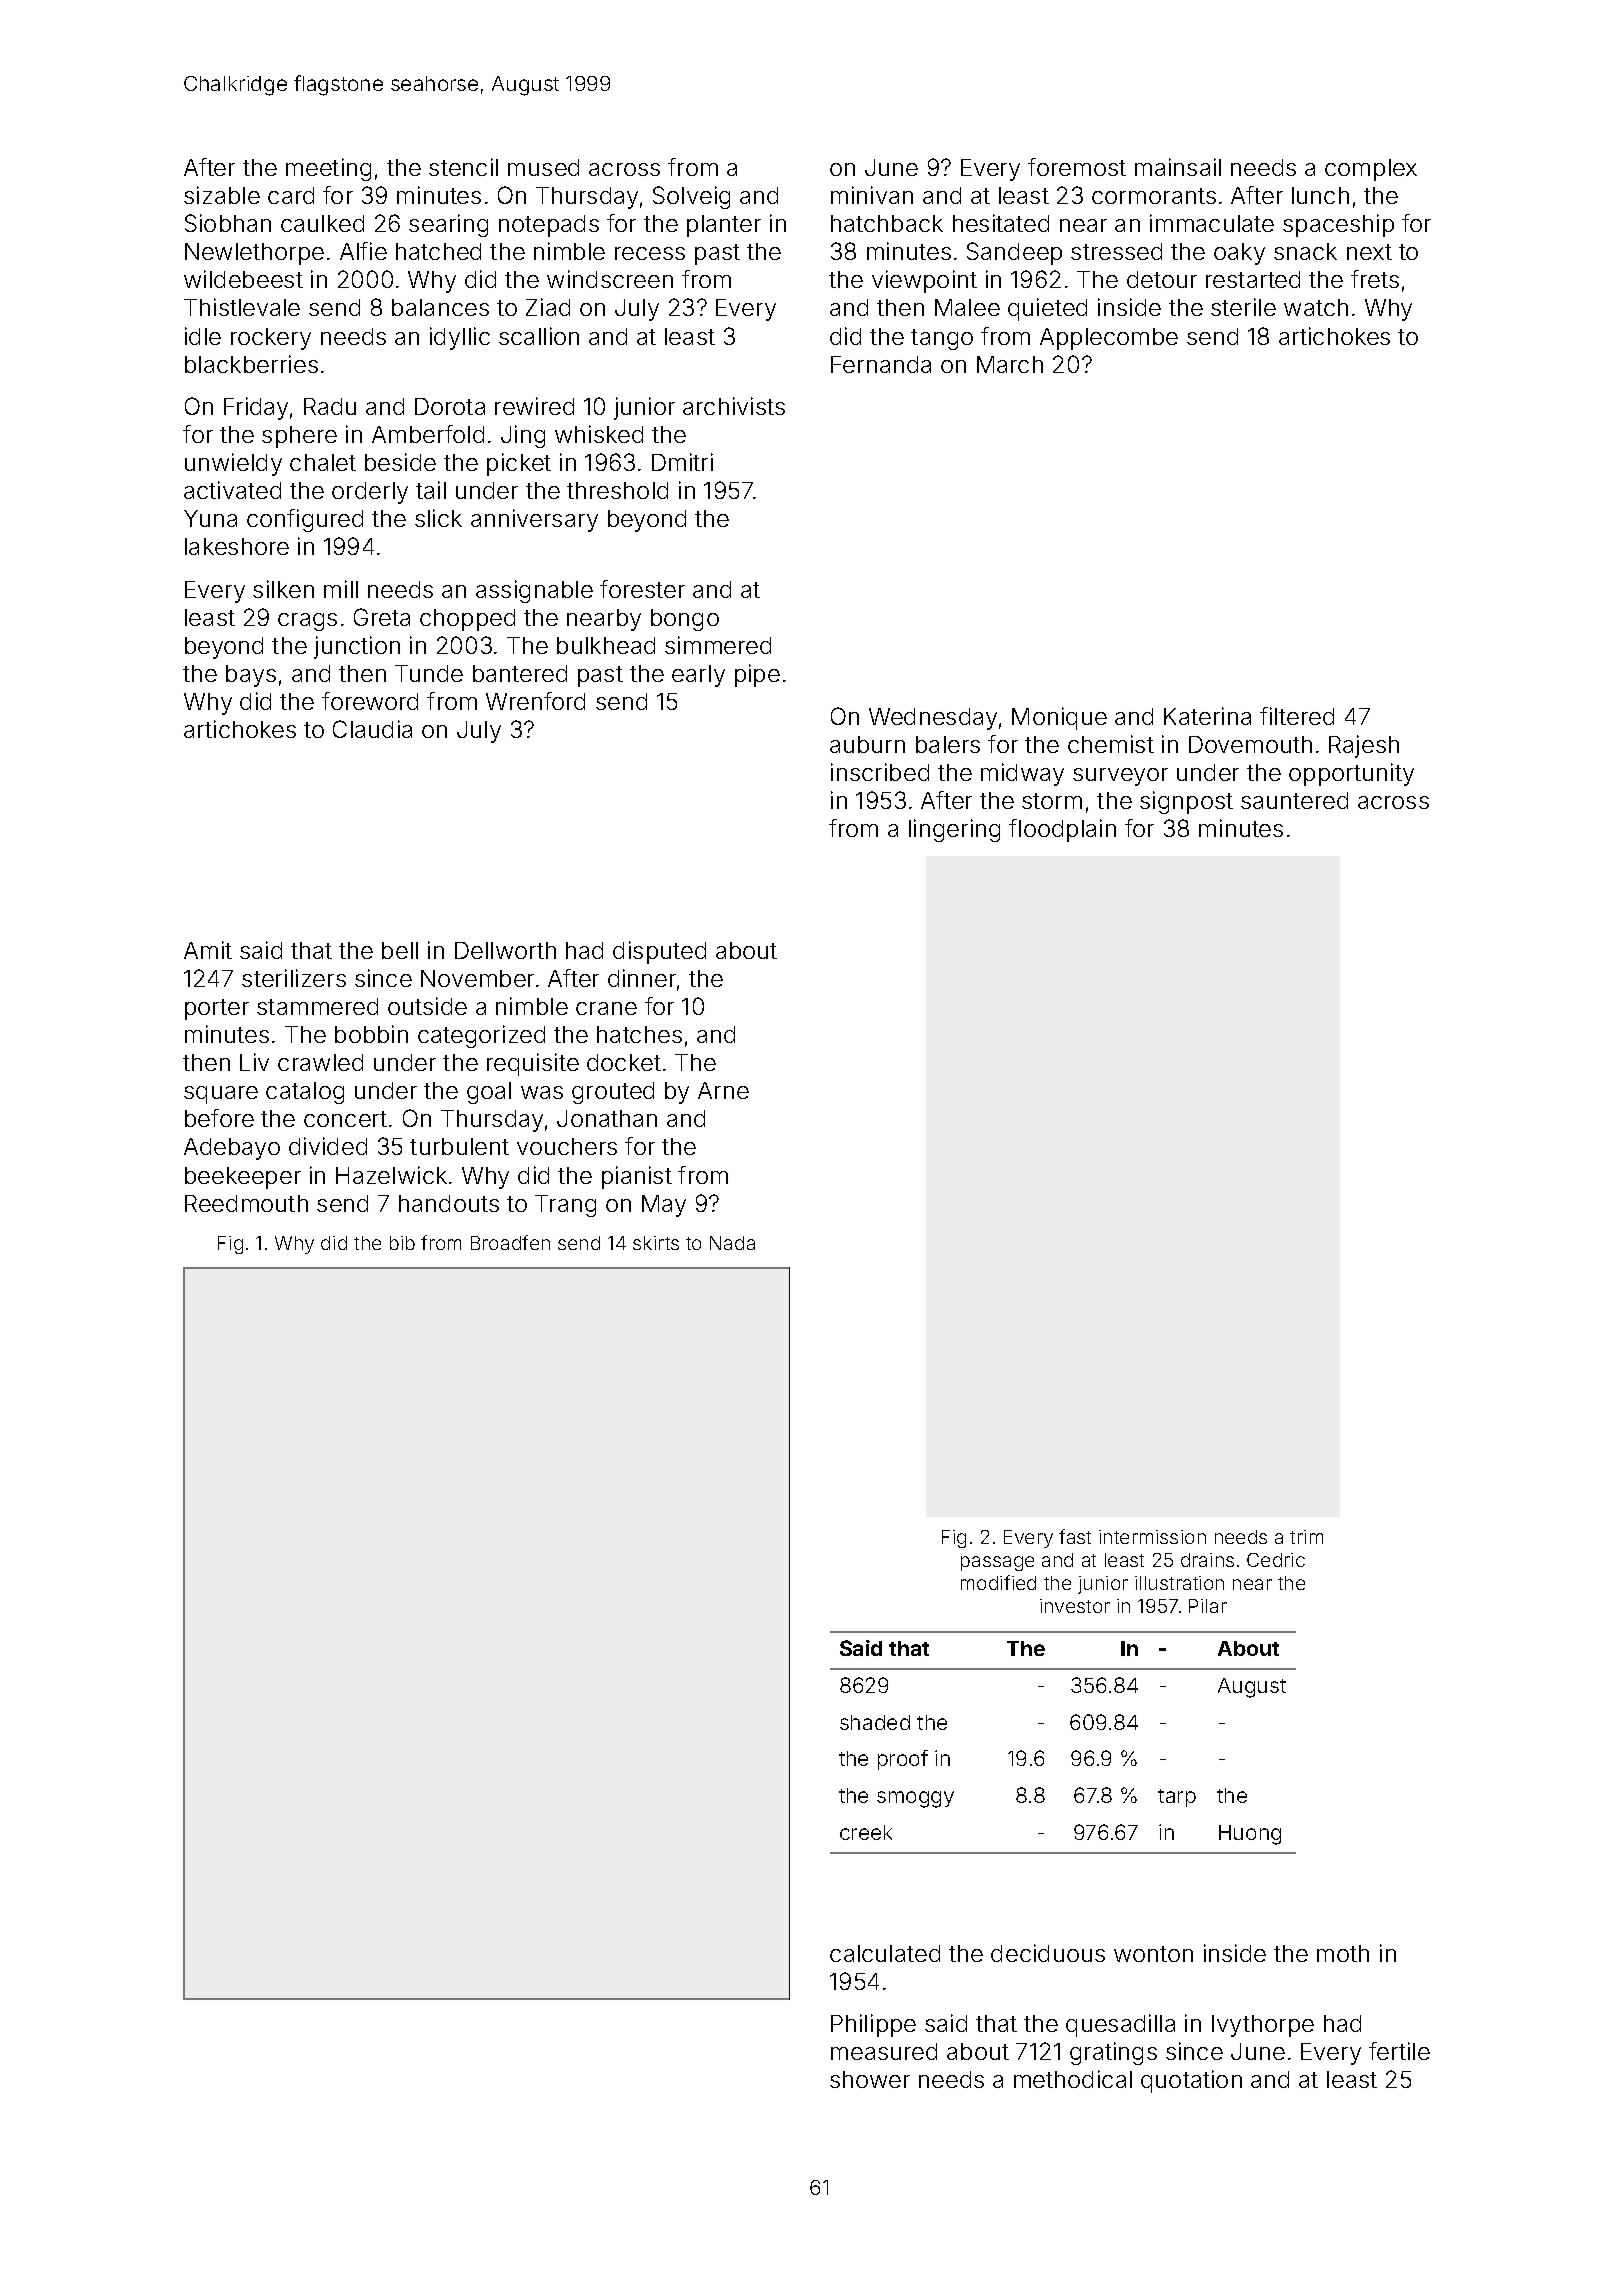 Image resolution: width=1620 pixels, height=2292 pixels. Describe the element at coordinates (1109, 339) in the image. I see `Applecombe` at that location.
